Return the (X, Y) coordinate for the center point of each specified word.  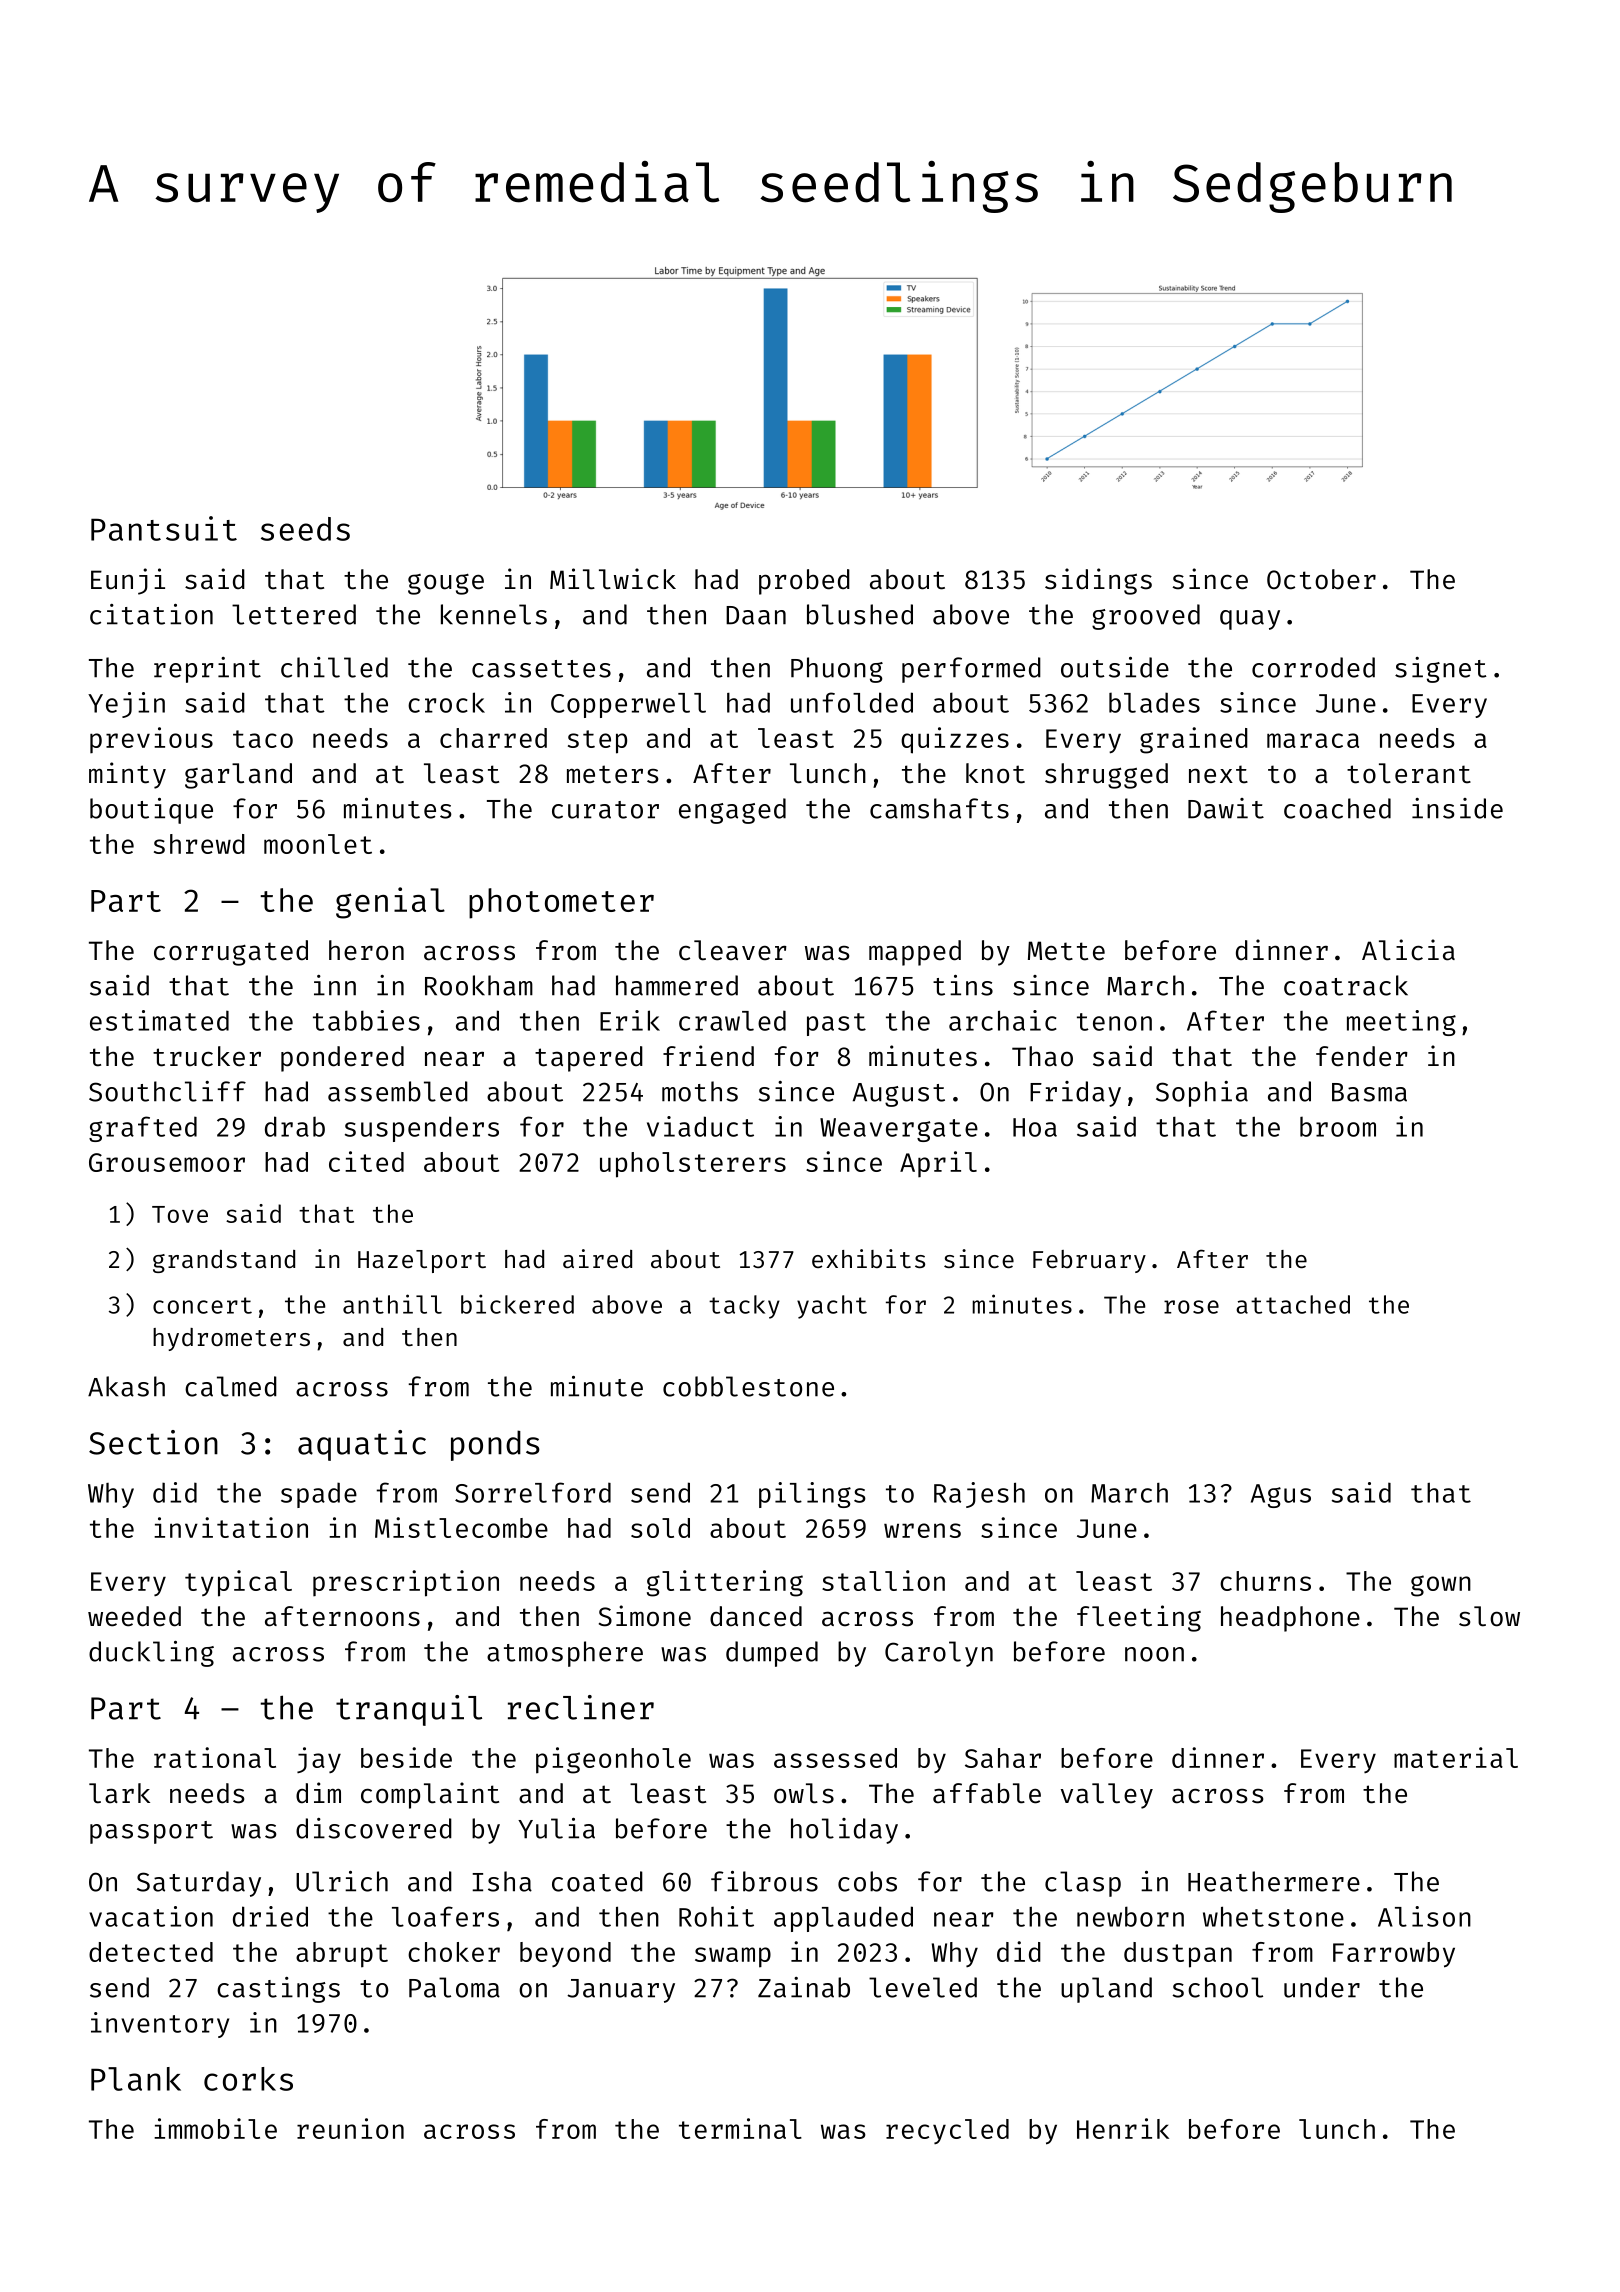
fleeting (1139, 1618)
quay (1250, 620)
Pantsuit (164, 528)
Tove (180, 1214)
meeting (1401, 1023)
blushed (860, 614)
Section (153, 1442)
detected (151, 1952)
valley (1107, 1796)
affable (987, 1793)
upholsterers (693, 1165)
